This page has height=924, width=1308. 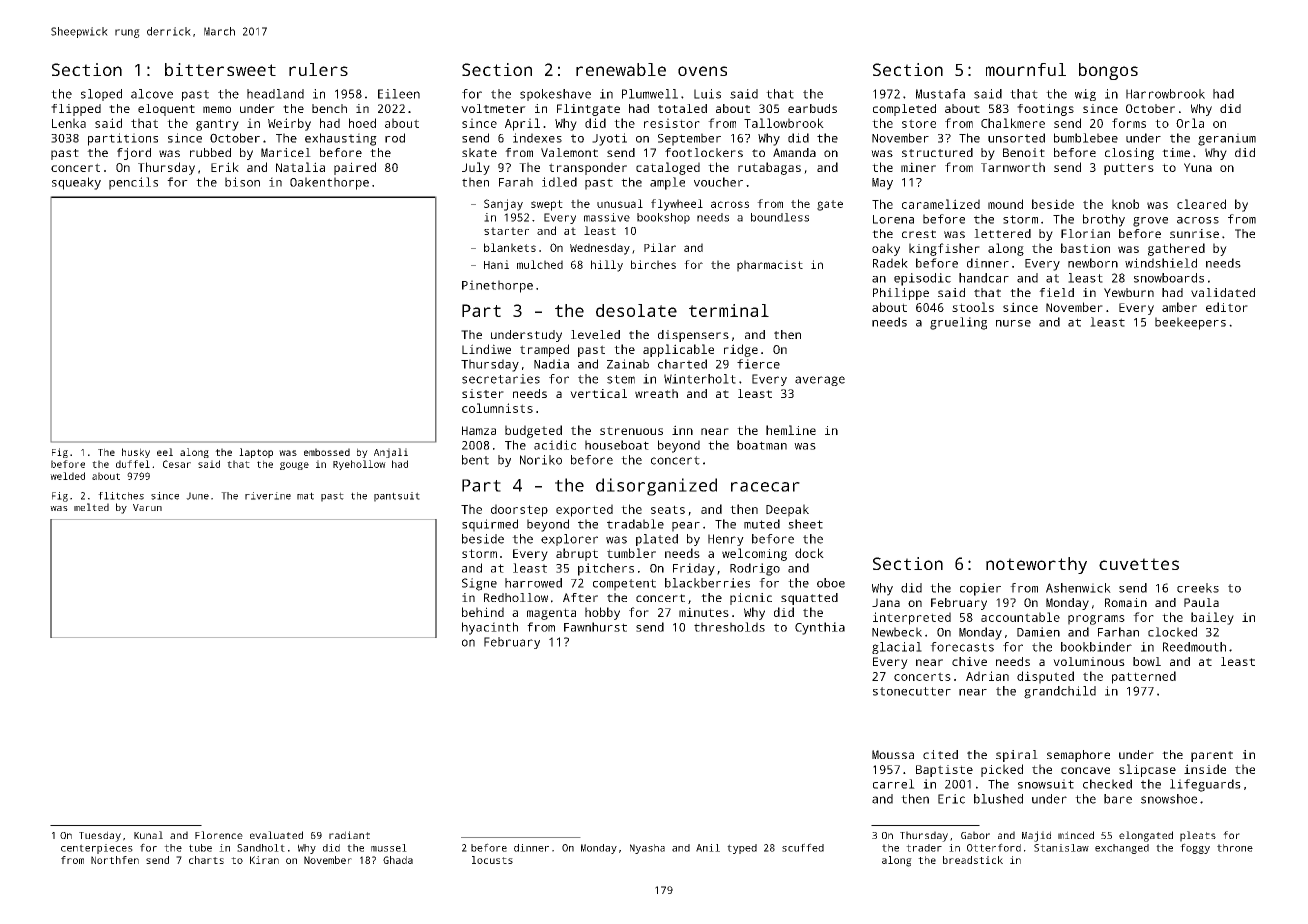 I want to click on Cynthia, so click(x=820, y=628).
